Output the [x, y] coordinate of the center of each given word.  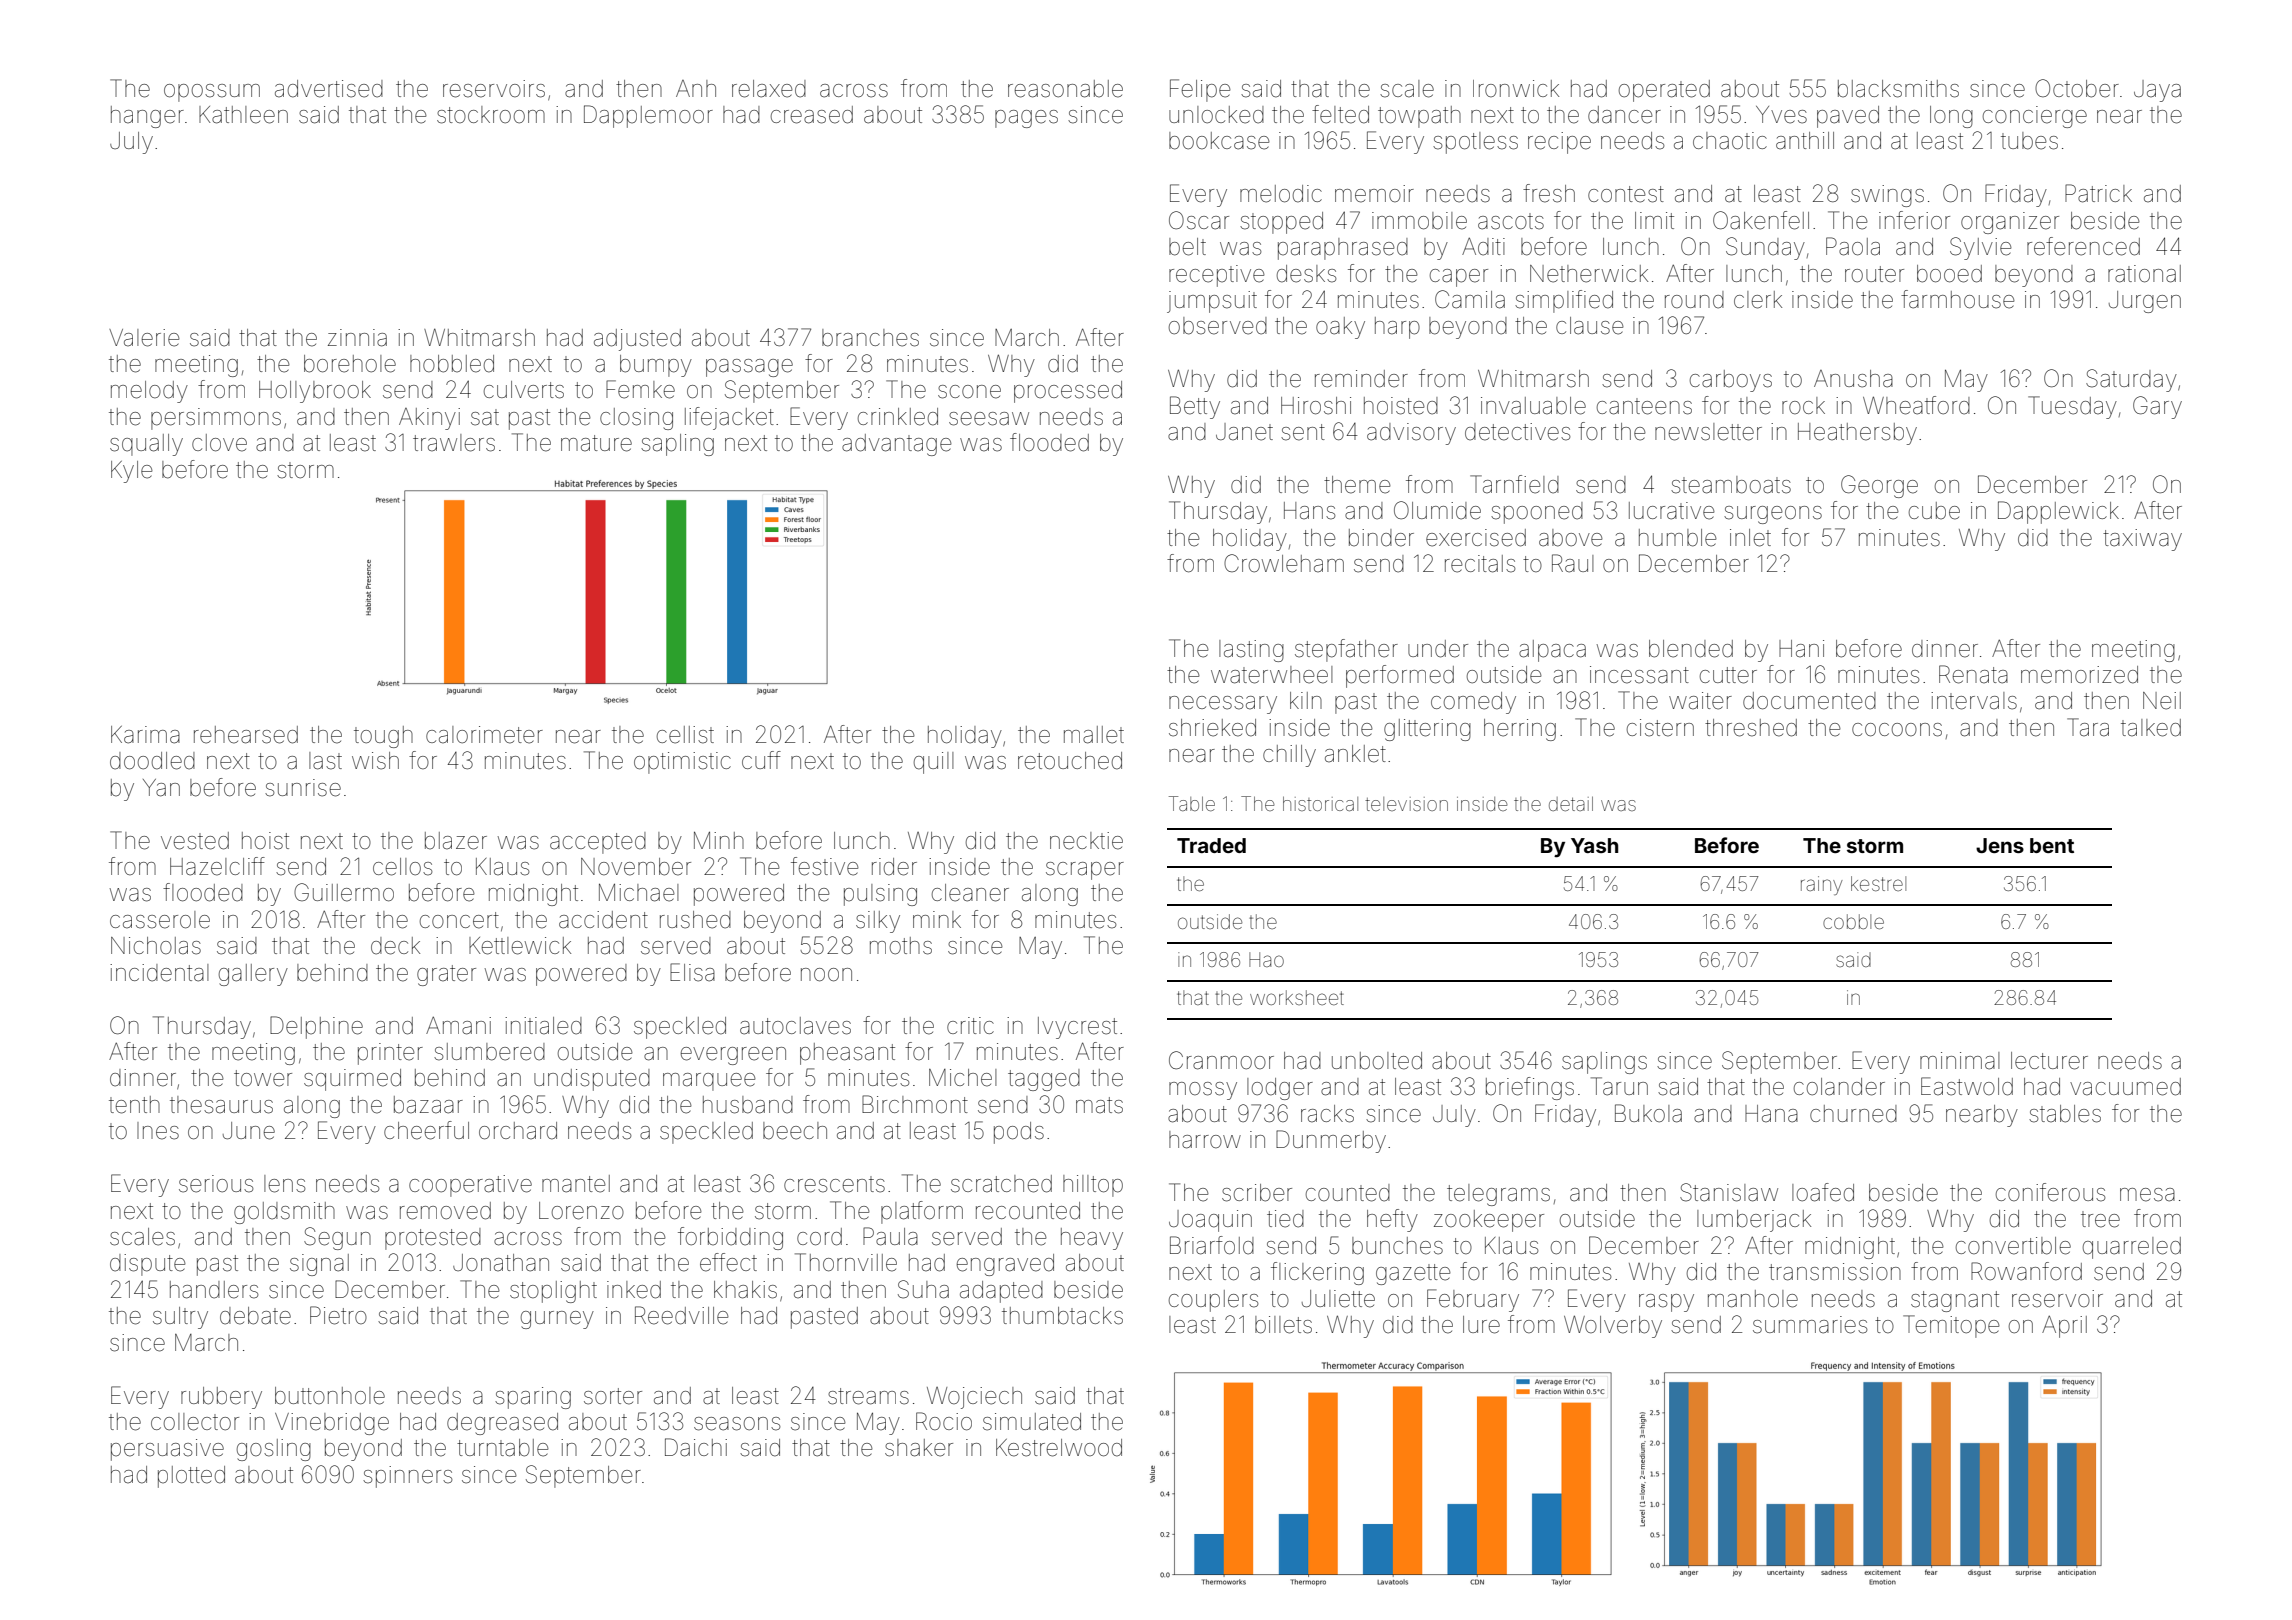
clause [1590, 326]
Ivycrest [1077, 1028]
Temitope [1951, 1326]
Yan [161, 788]
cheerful [426, 1130]
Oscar [1199, 220]
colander [1839, 1087]
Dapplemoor [648, 116]
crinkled [898, 417]
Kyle [132, 472]
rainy [1822, 885]
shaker [919, 1448]
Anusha [1853, 379]
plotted [191, 1477]
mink [937, 919]
